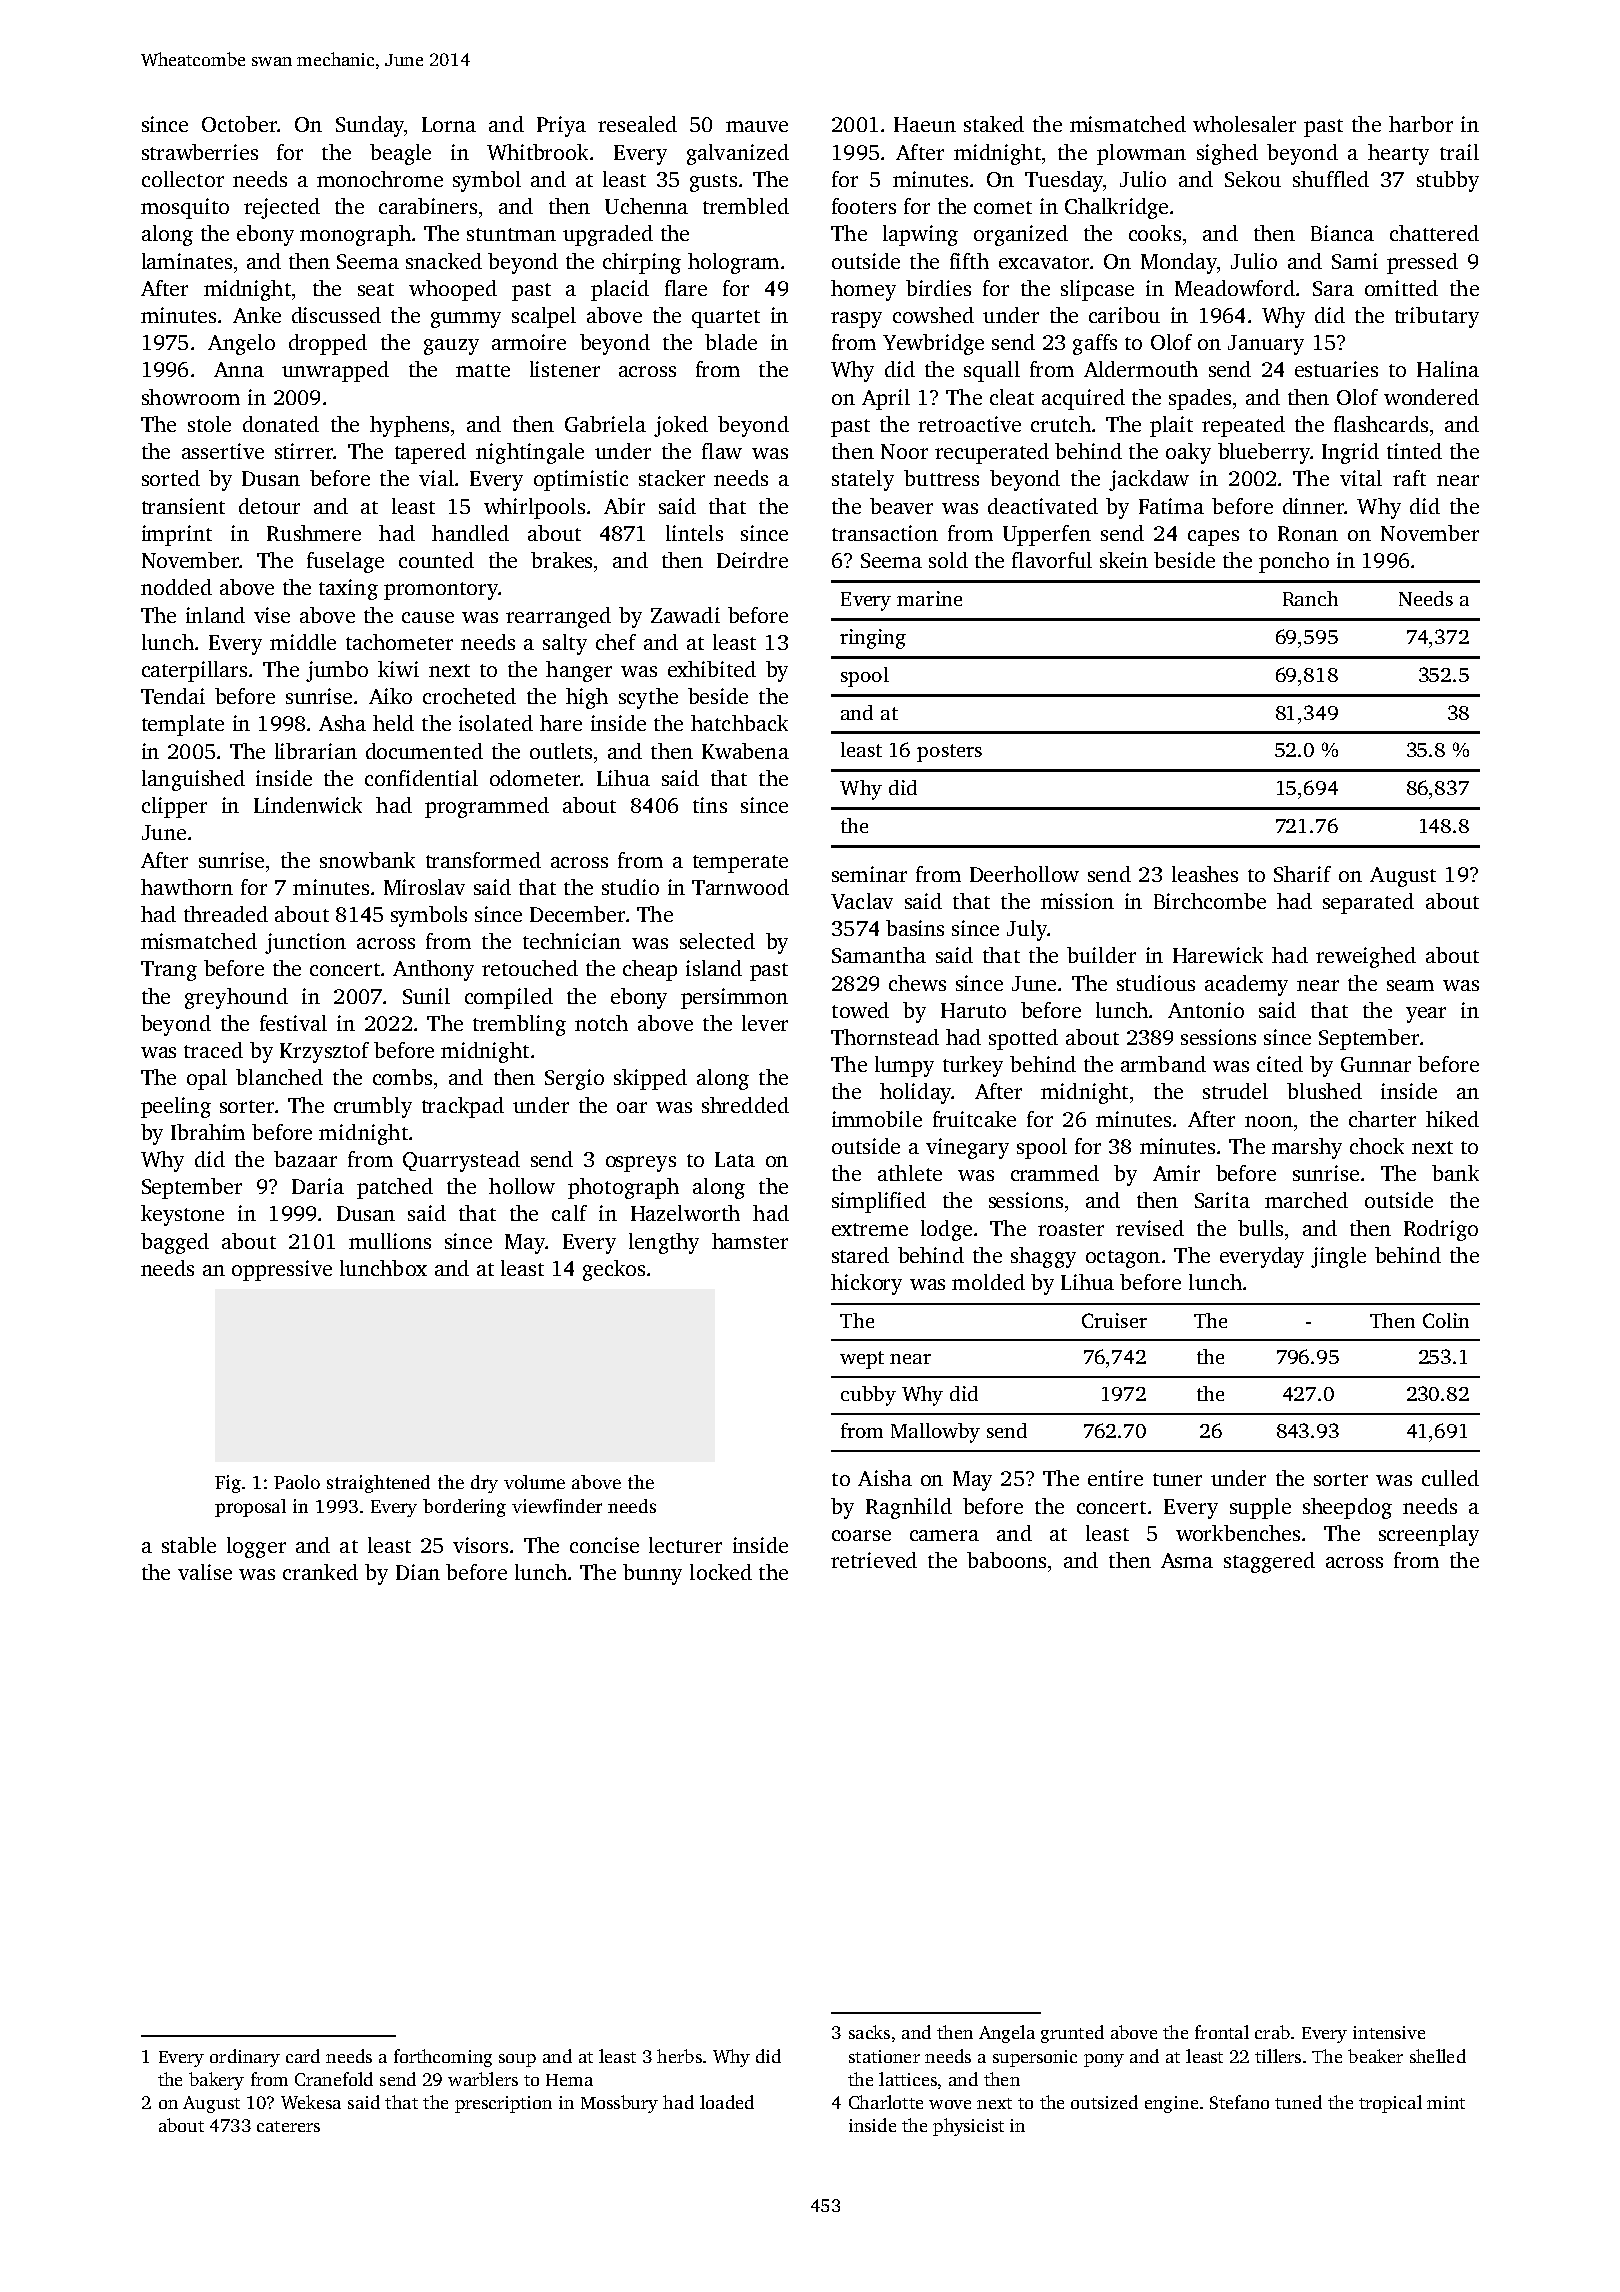 The width and height of the image is (1620, 2292). Describe the element at coordinates (175, 1243) in the image. I see `bagged` at that location.
